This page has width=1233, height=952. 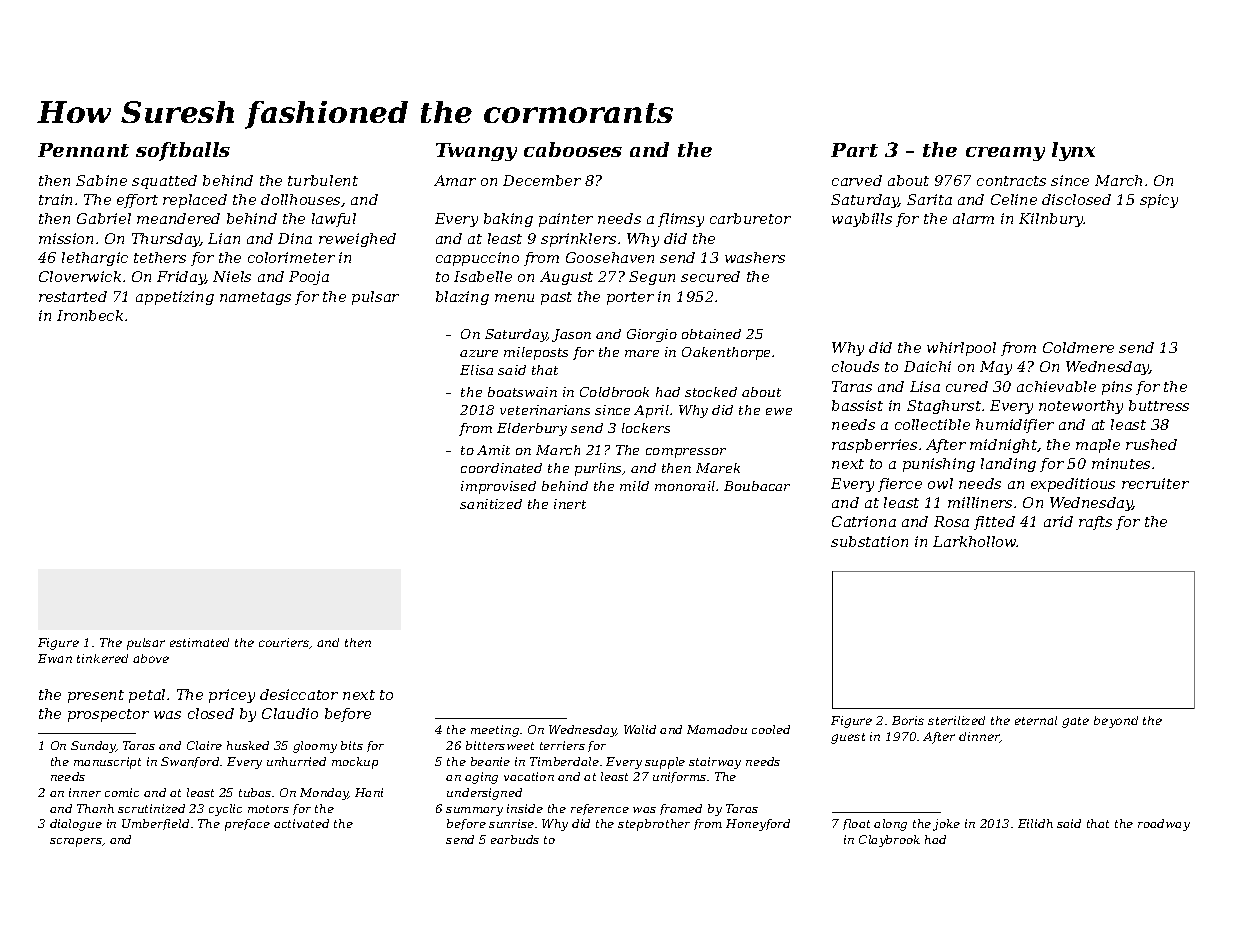 What do you see at coordinates (961, 349) in the page?
I see `whirlpool` at bounding box center [961, 349].
